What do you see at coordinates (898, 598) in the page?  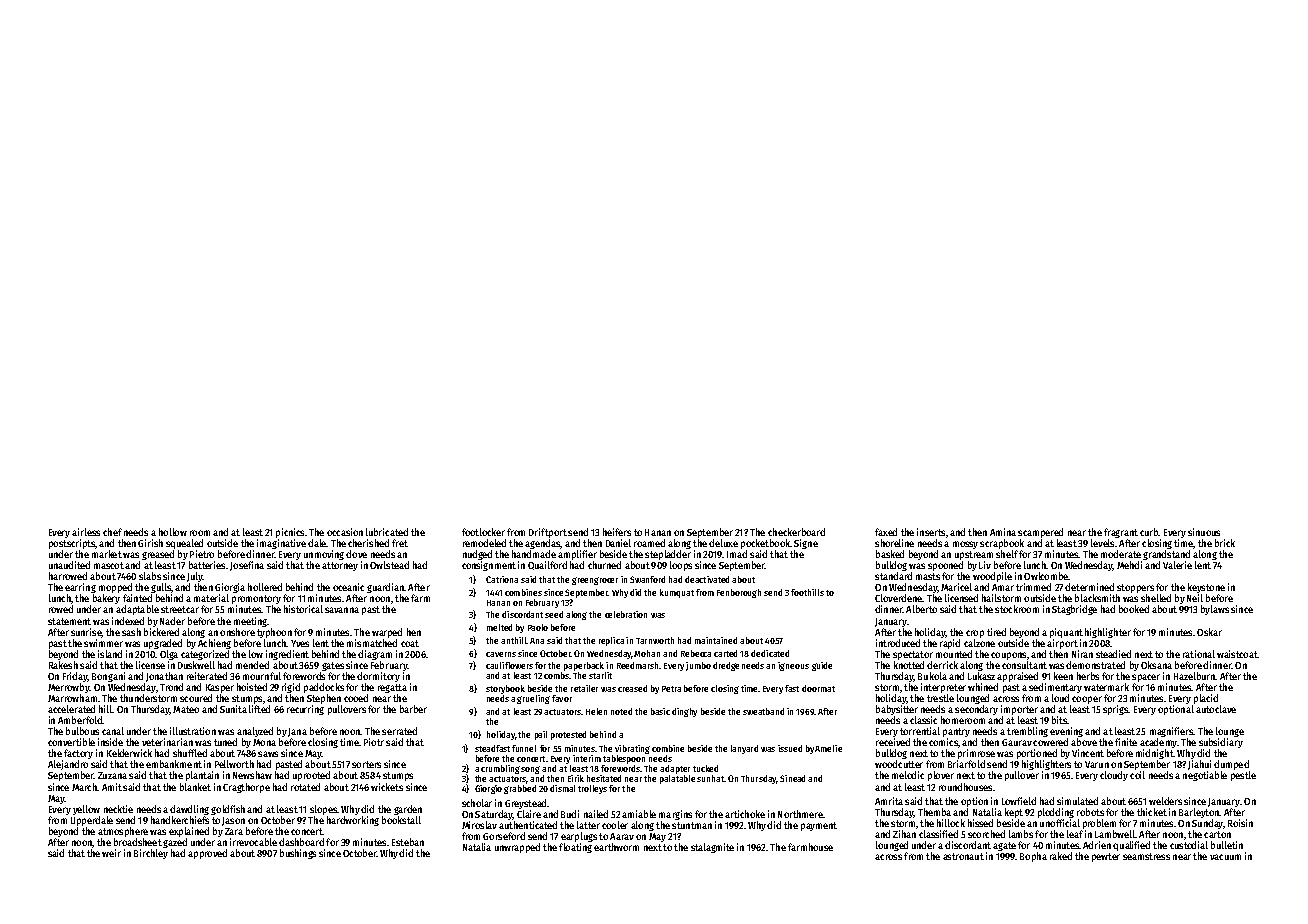 I see `Cloverdene` at bounding box center [898, 598].
